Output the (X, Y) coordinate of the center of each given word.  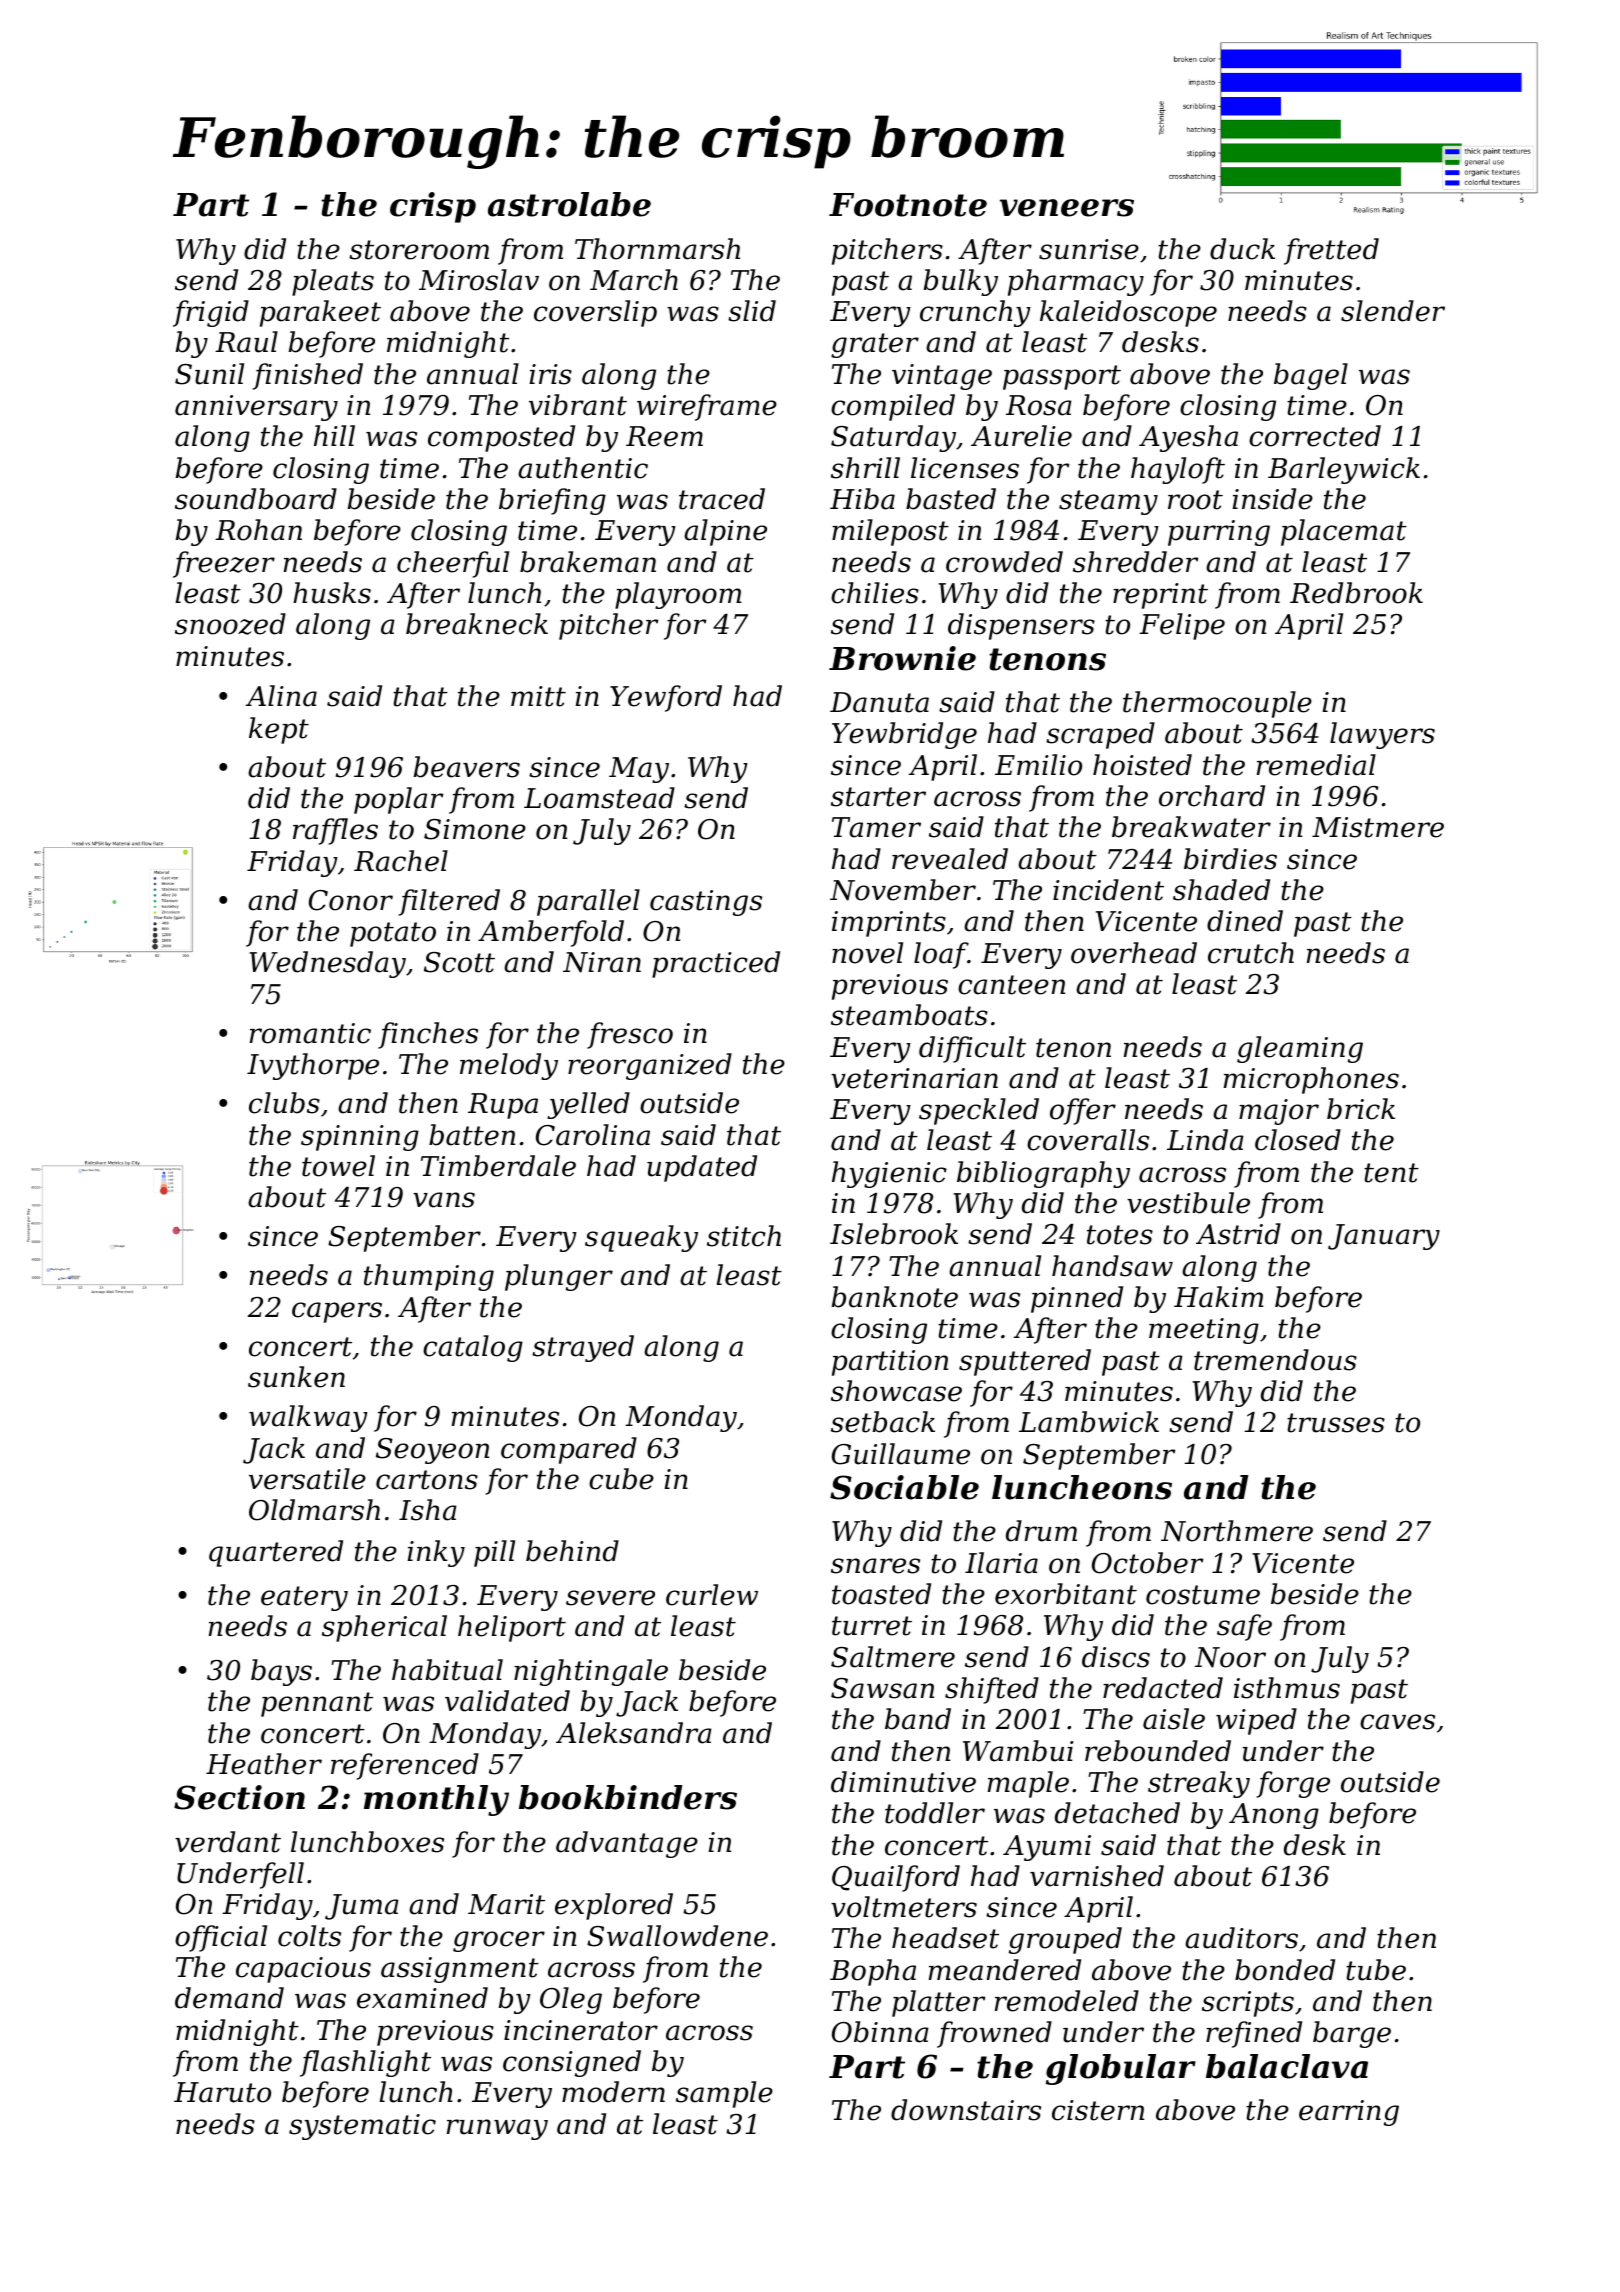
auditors (1241, 1938)
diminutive (903, 1782)
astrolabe (569, 204)
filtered (449, 902)
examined (422, 1998)
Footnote (908, 205)
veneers (1067, 208)
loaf (941, 955)
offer (1083, 1111)
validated (507, 1701)
